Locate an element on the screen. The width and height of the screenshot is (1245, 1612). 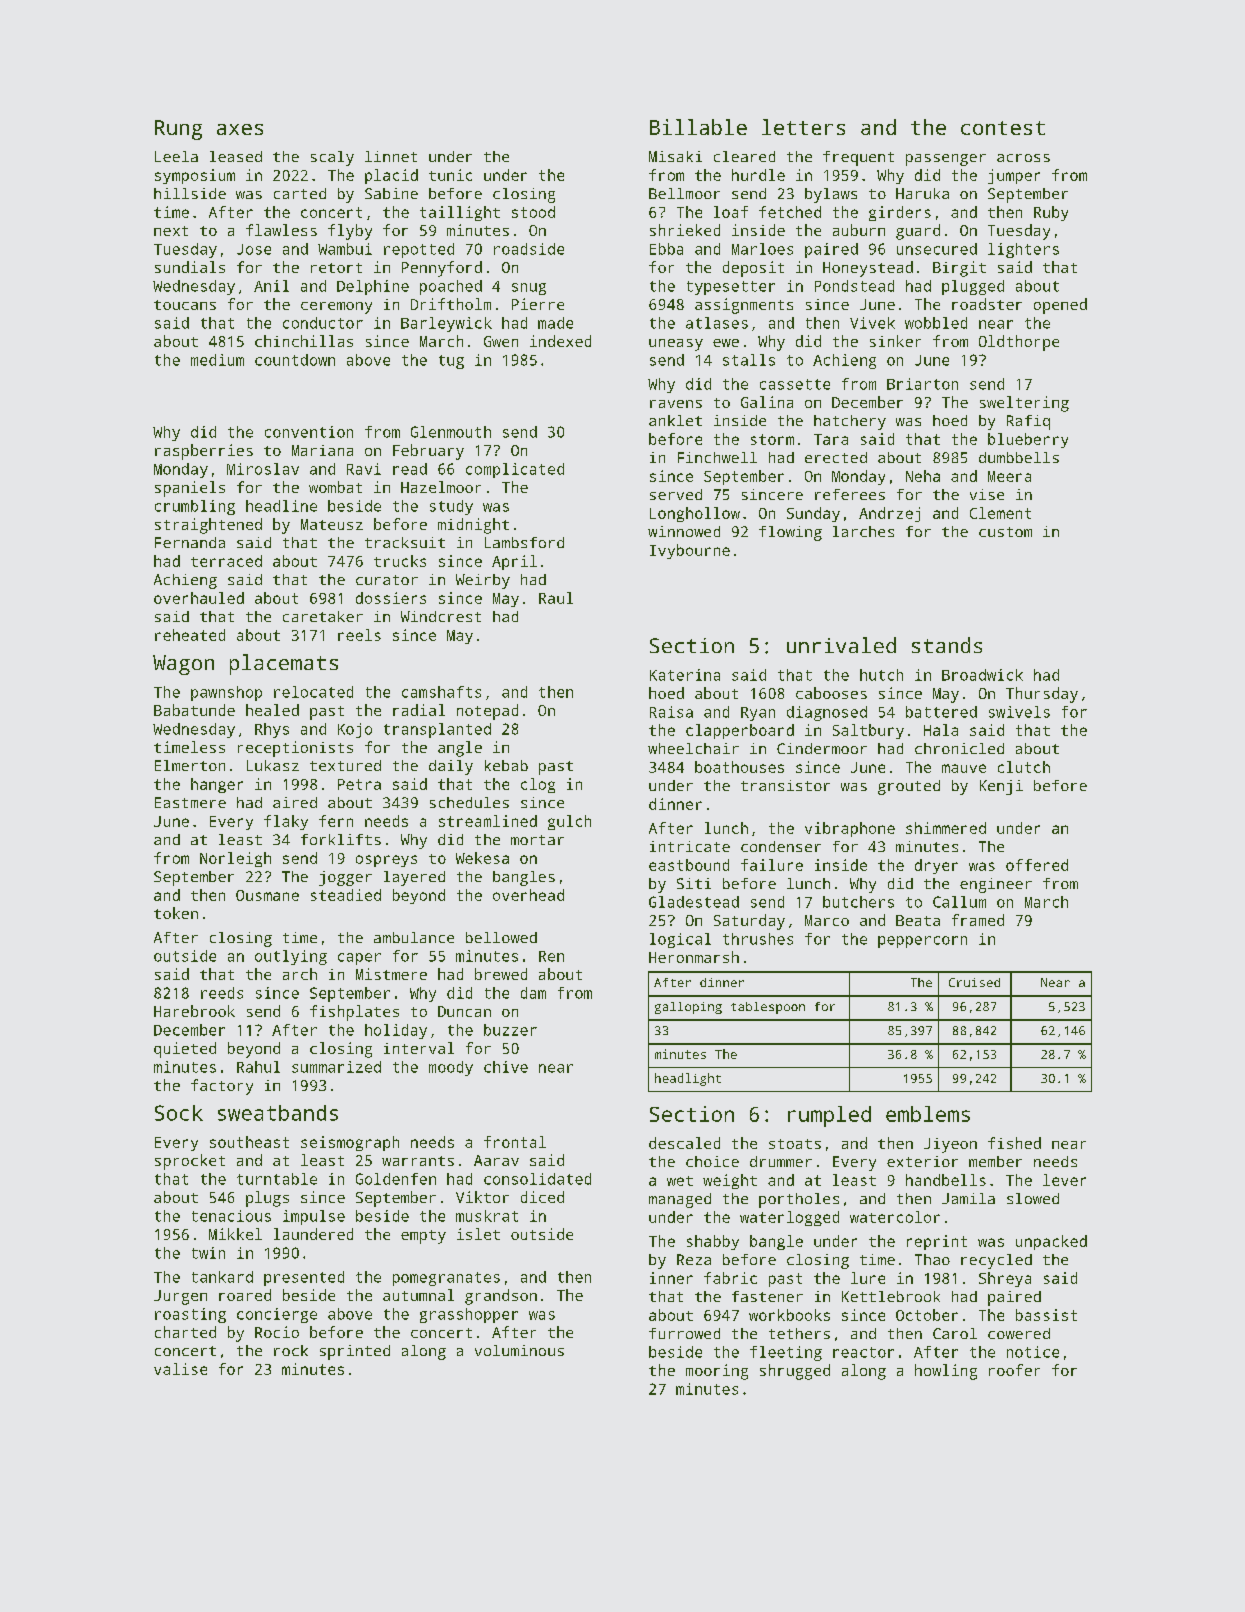
diagnosed is located at coordinates (827, 713).
